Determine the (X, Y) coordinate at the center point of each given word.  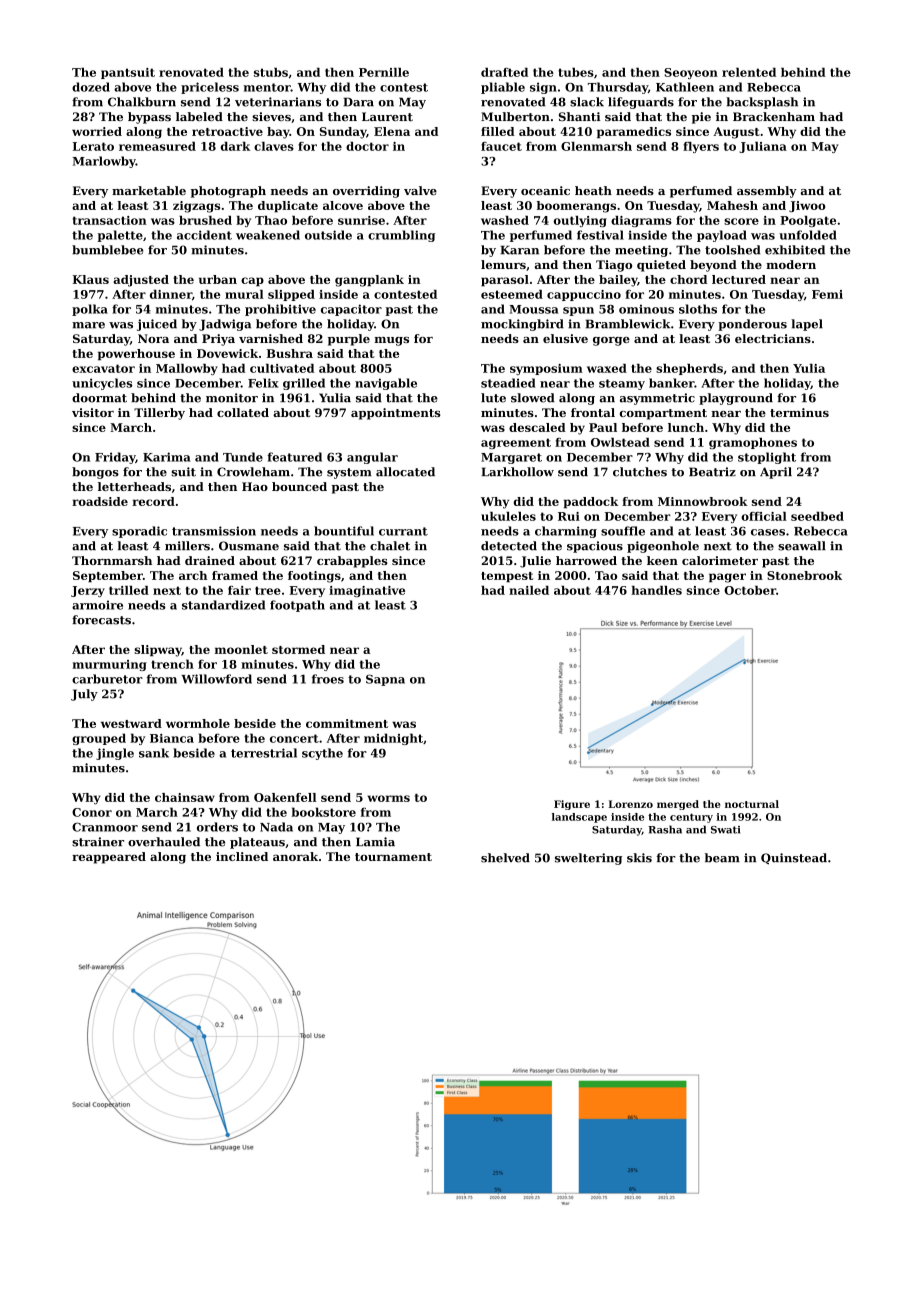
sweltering (588, 859)
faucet (501, 146)
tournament (393, 857)
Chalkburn (142, 102)
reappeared (109, 858)
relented (749, 72)
